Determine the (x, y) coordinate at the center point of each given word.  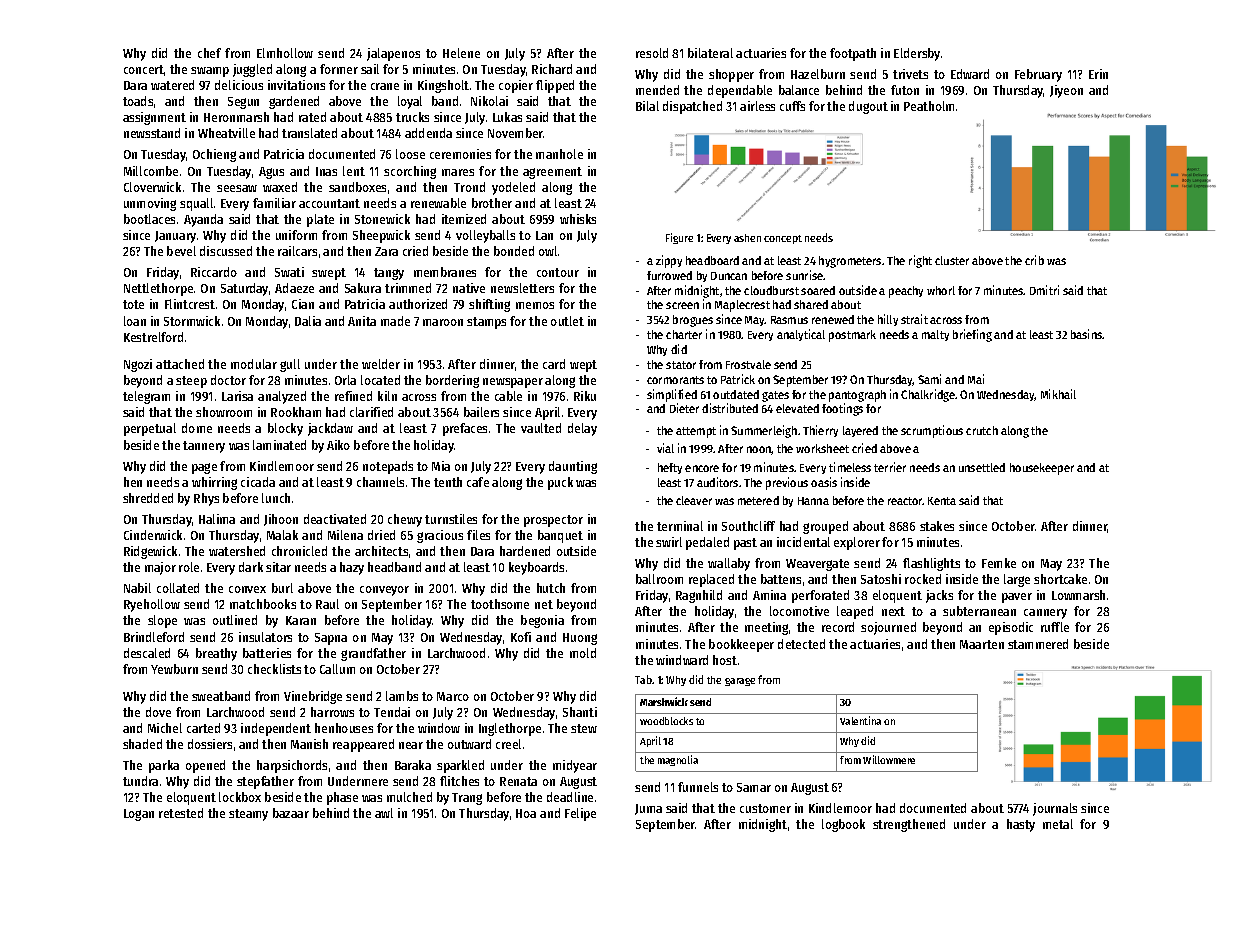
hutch (551, 588)
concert (144, 69)
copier (516, 86)
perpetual (150, 429)
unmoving (150, 204)
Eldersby (917, 54)
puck (560, 483)
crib (1034, 260)
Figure (679, 238)
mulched (409, 797)
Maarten (982, 644)
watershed (237, 551)
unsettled (982, 467)
